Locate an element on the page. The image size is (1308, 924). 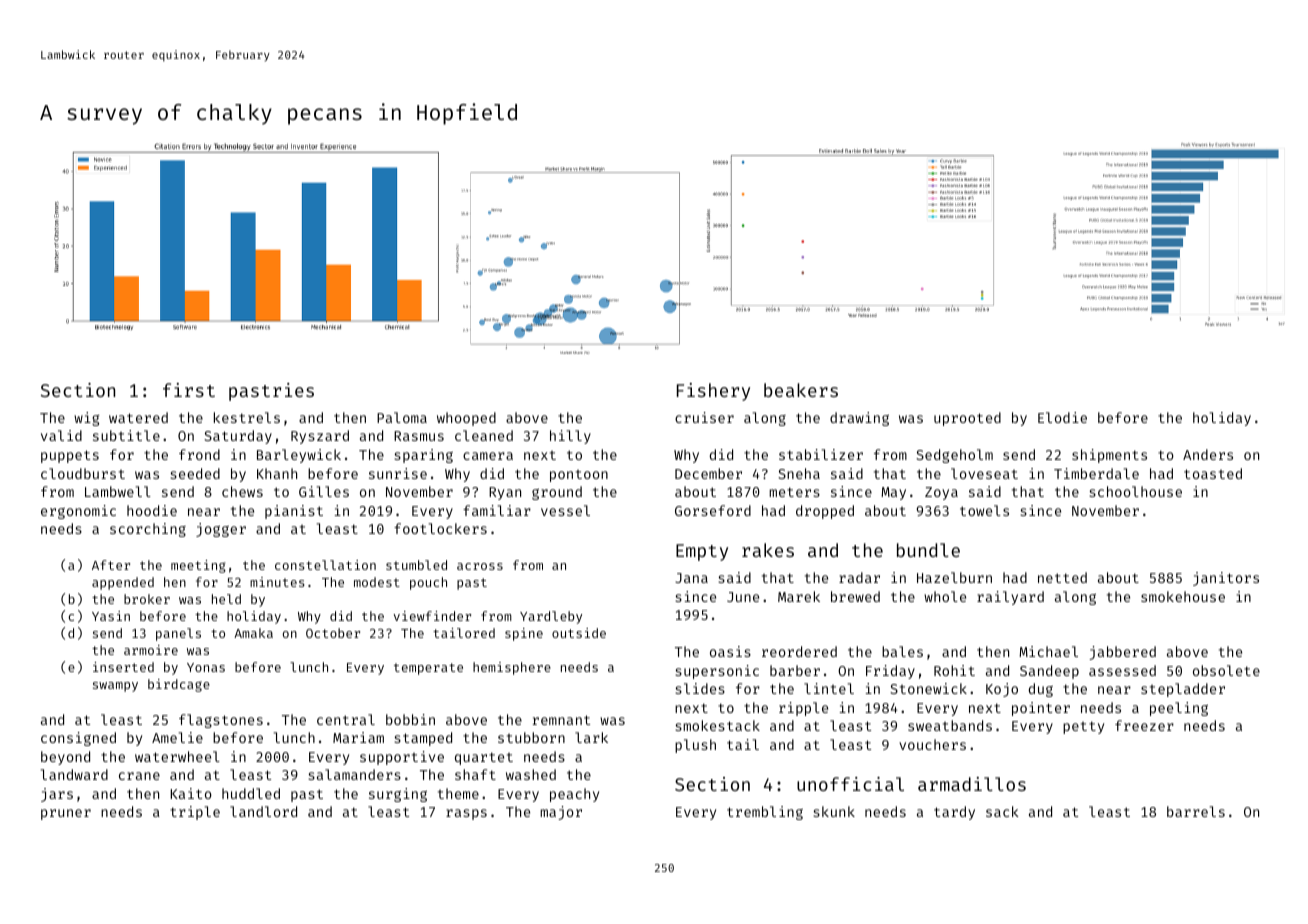
jogger is located at coordinates (221, 530).
